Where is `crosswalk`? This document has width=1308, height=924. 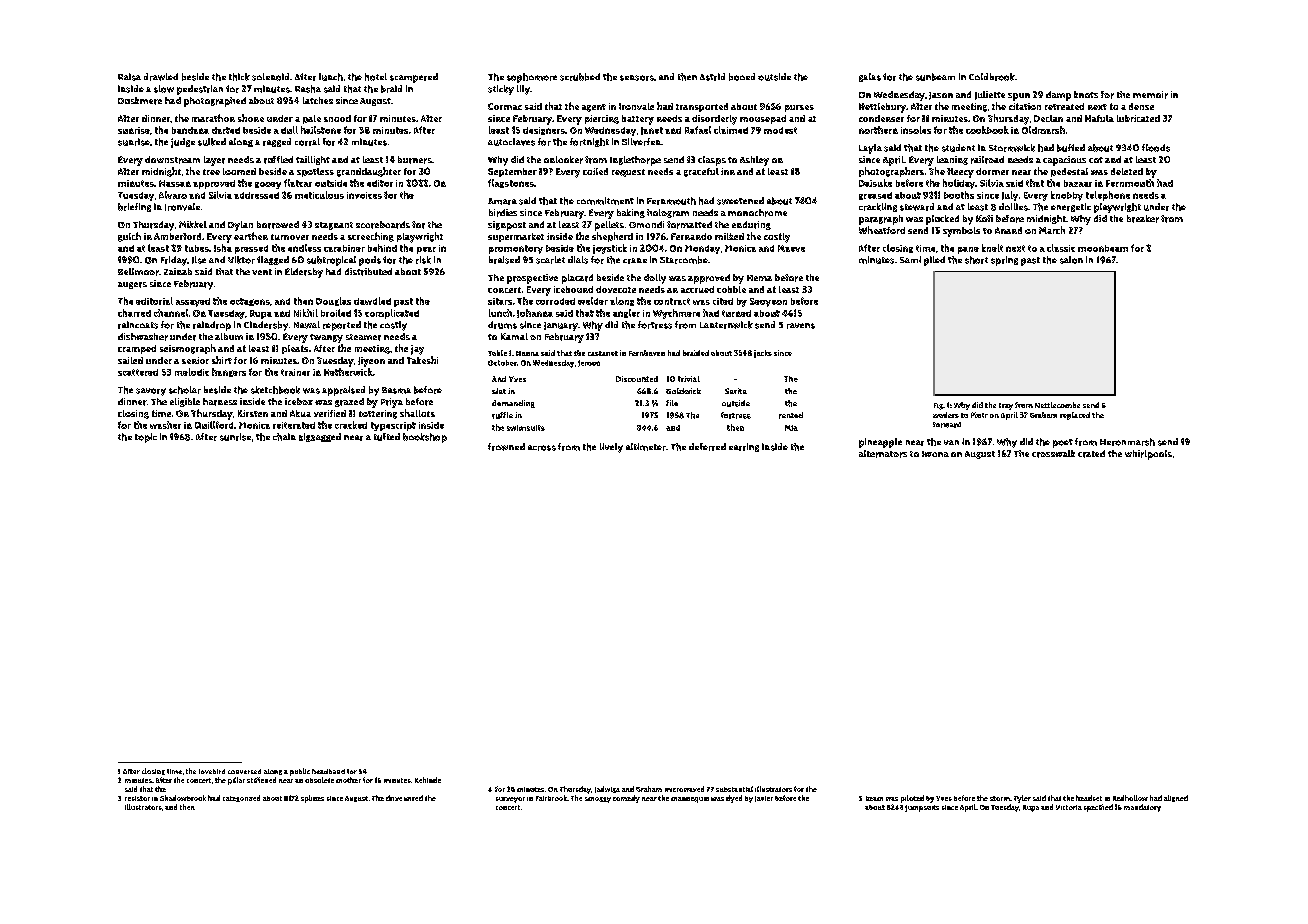 crosswalk is located at coordinates (1053, 454).
